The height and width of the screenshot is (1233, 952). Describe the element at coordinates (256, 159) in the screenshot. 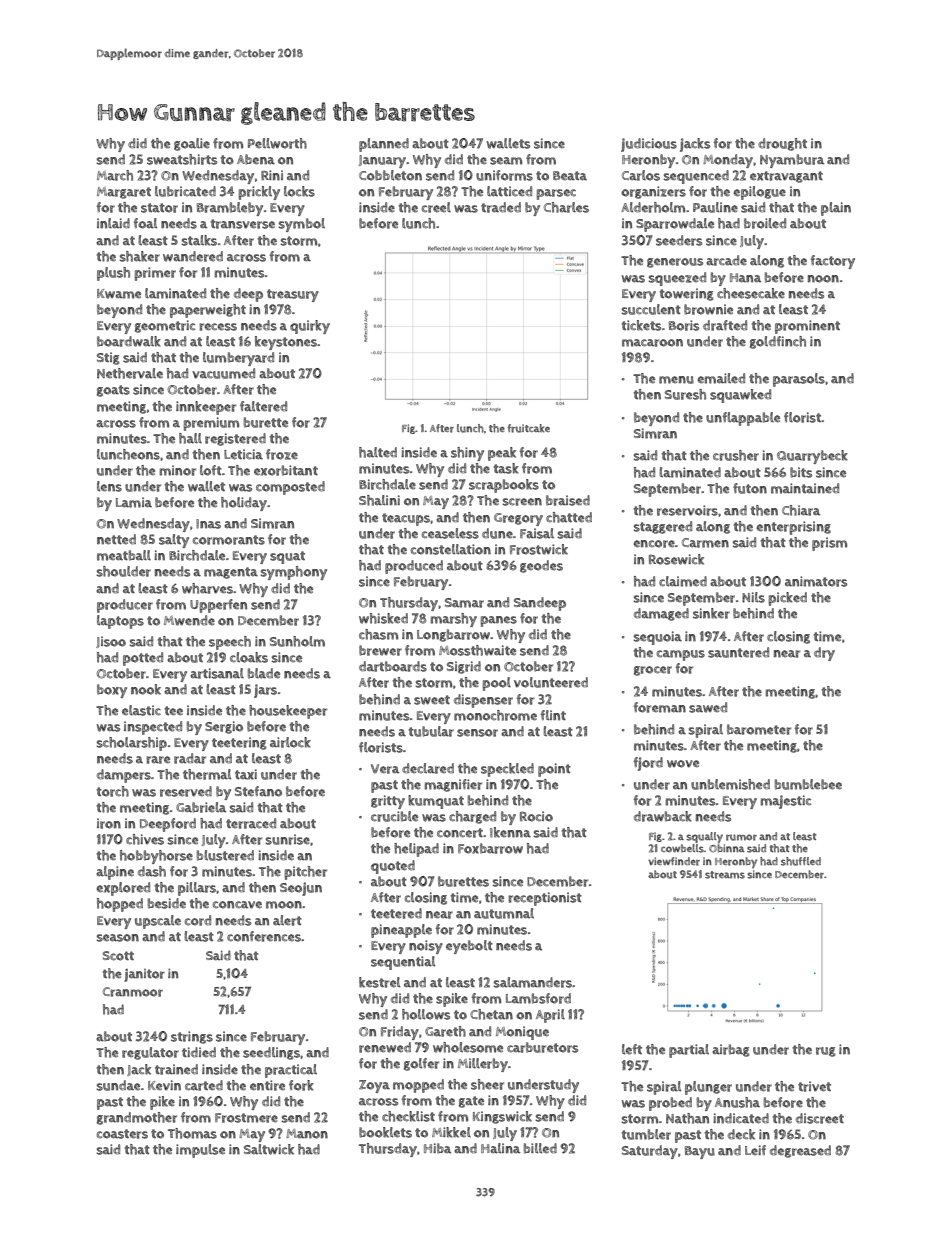

I see `Abena` at that location.
